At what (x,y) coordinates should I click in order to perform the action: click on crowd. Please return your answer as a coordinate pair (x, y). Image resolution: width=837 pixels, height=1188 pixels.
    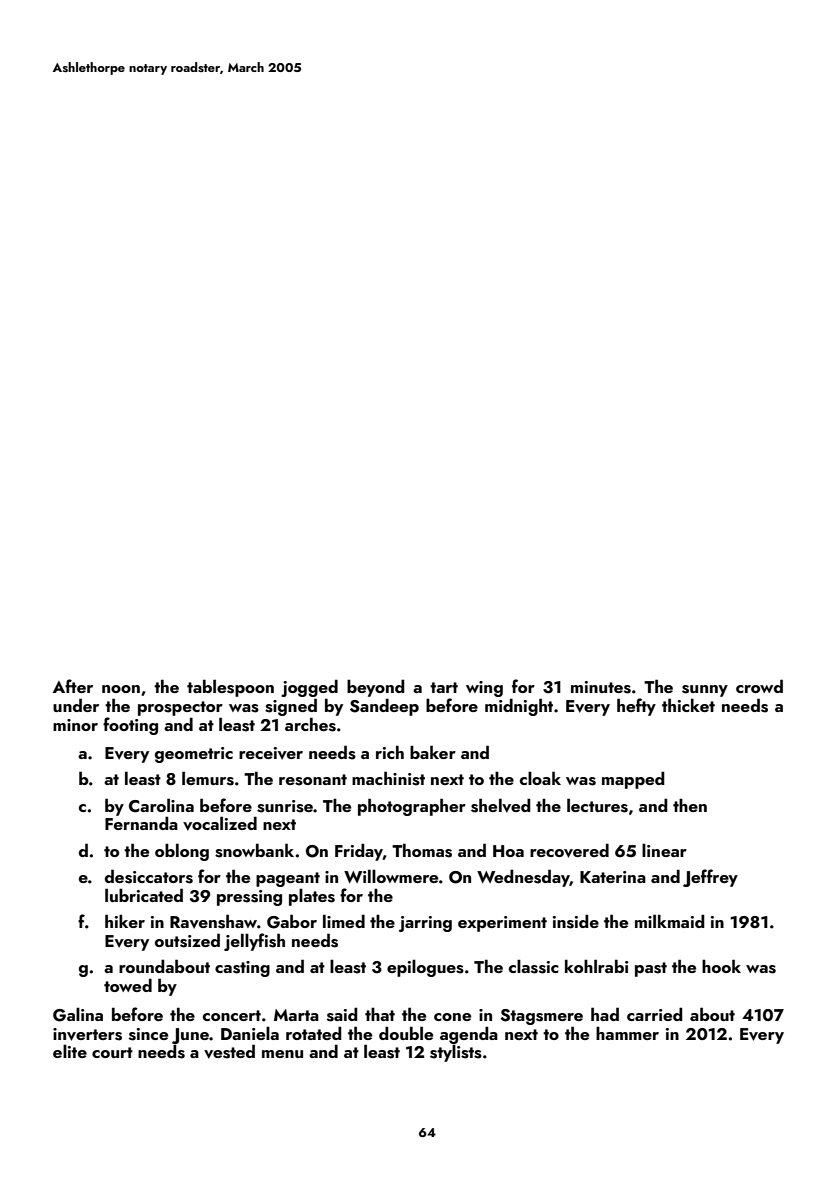
    Looking at the image, I should click on (759, 686).
